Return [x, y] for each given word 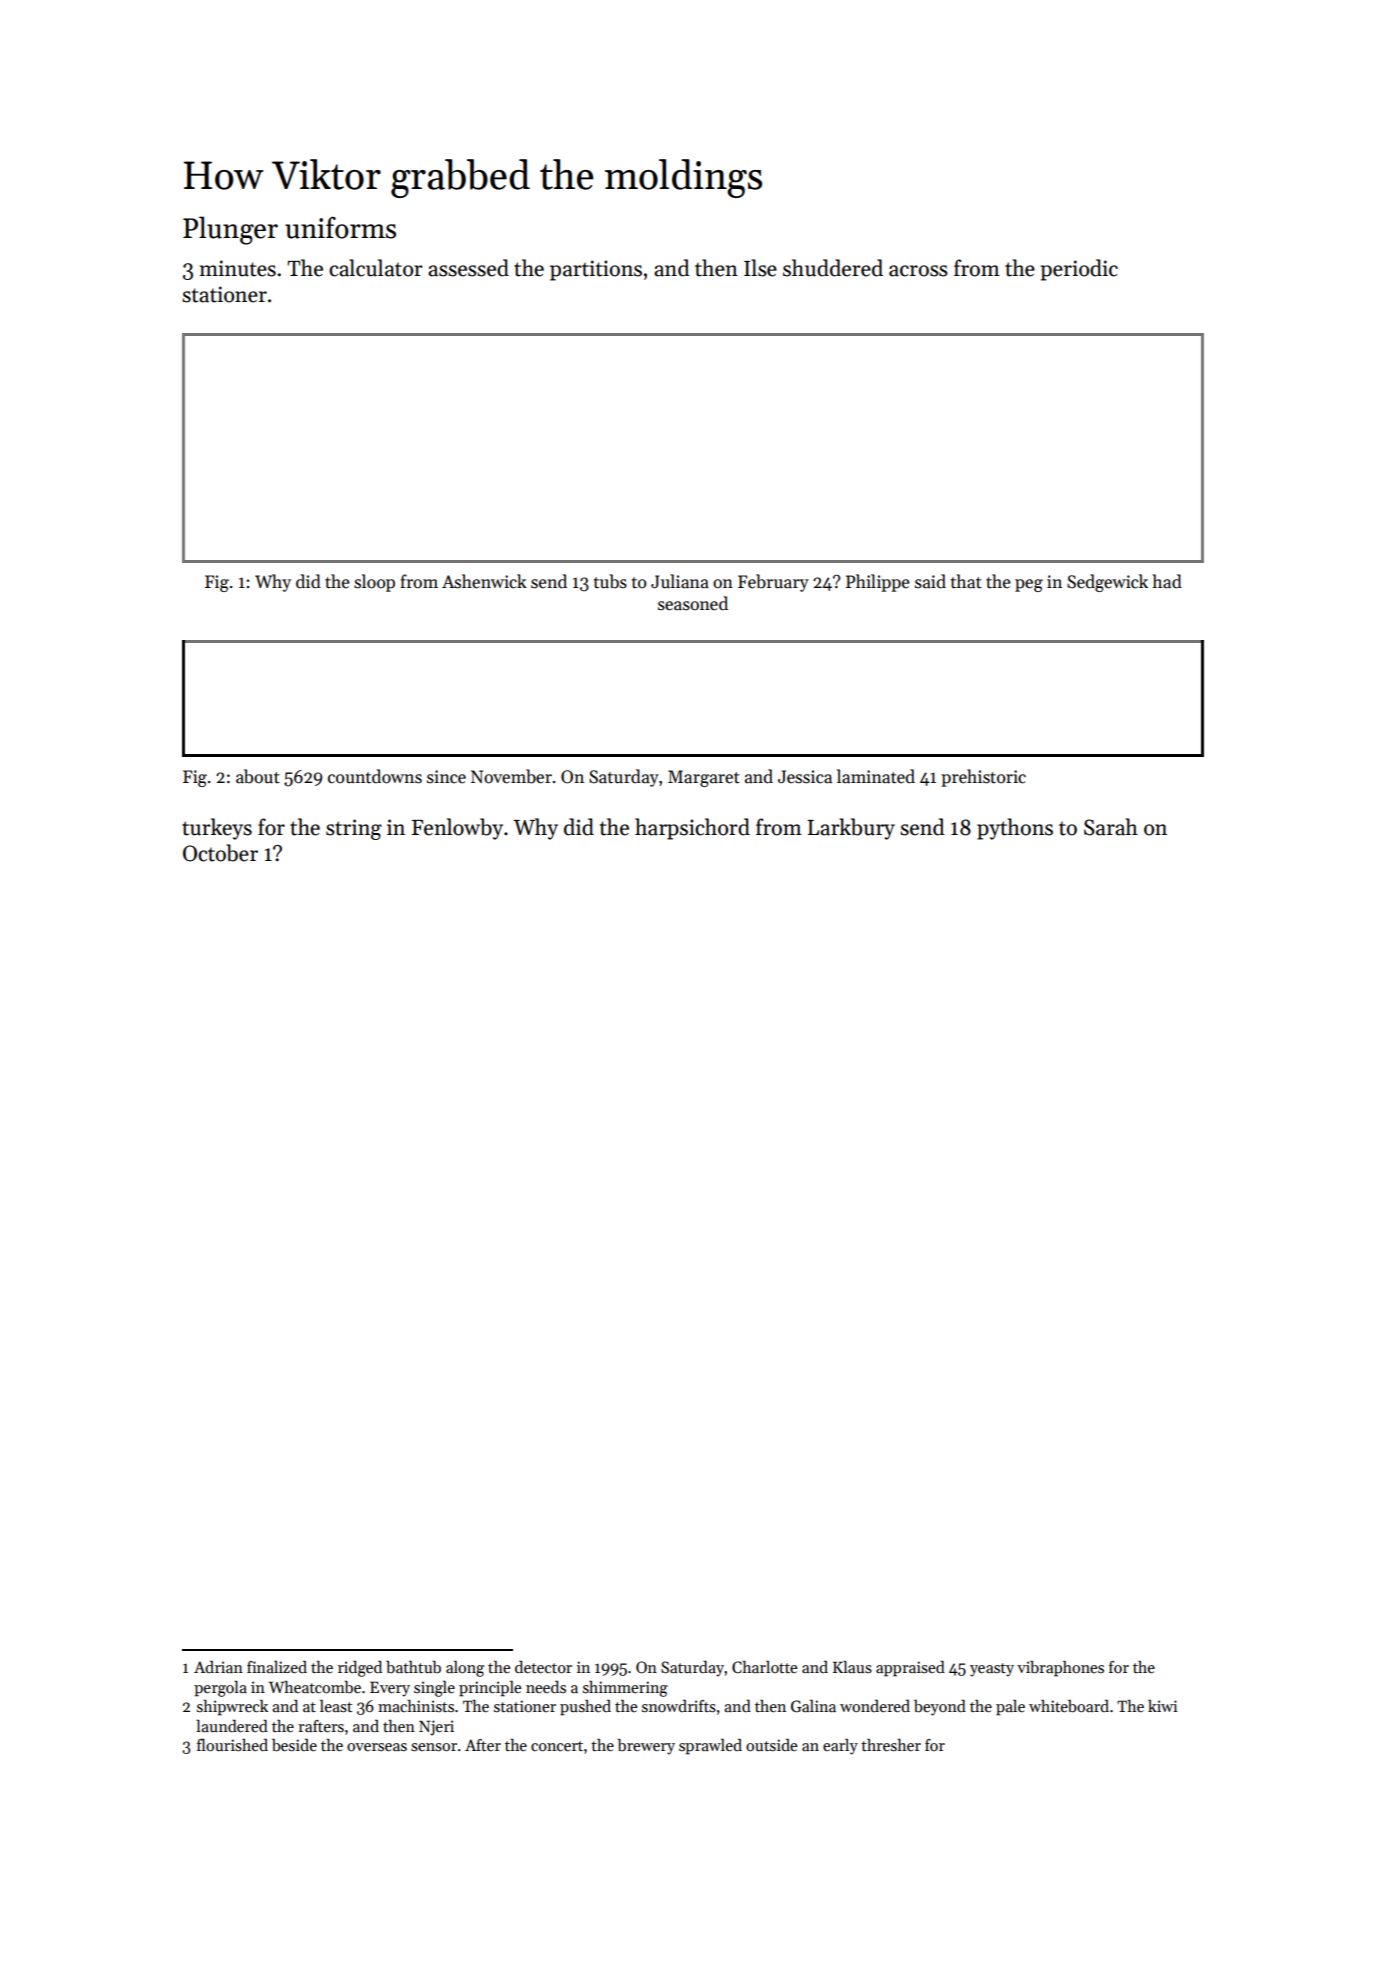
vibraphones [1060, 1669]
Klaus [852, 1667]
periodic [1079, 270]
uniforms [340, 228]
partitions [596, 270]
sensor [434, 1747]
